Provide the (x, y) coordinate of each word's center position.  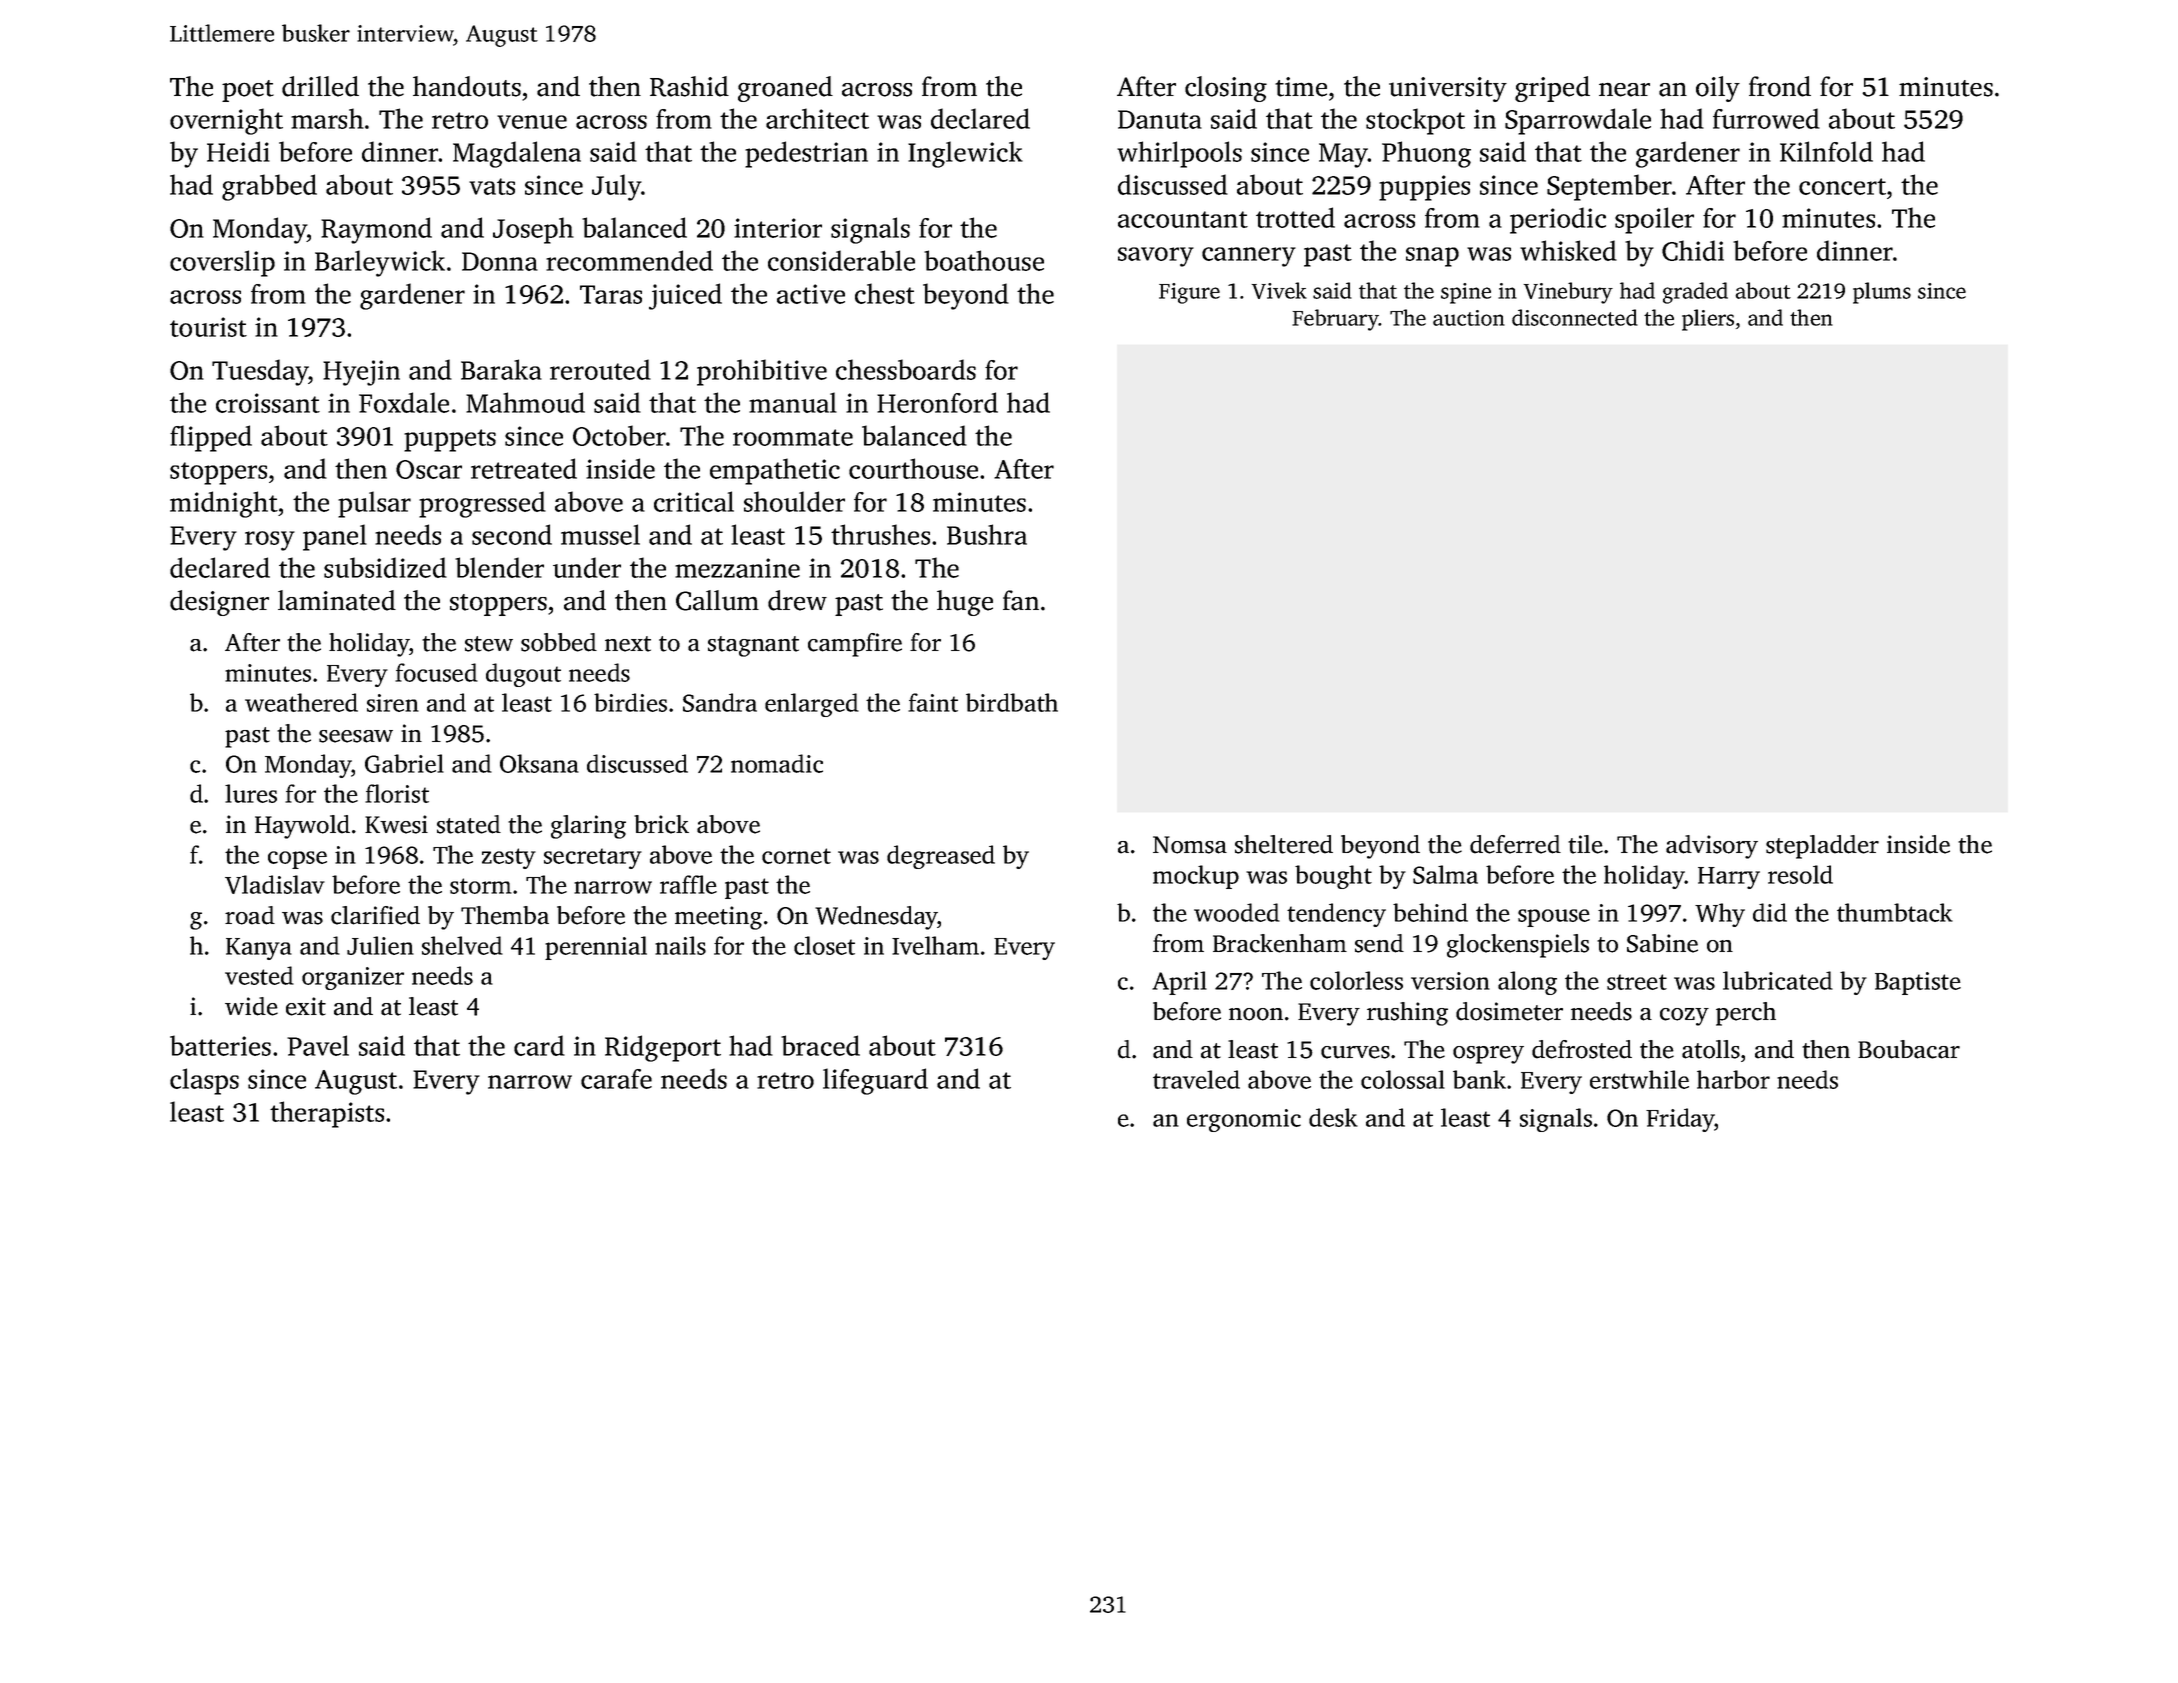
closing (1226, 89)
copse (297, 860)
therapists (327, 1114)
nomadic (777, 763)
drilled (320, 86)
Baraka (501, 369)
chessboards (906, 369)
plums (1882, 293)
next (628, 644)
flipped (211, 438)
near (1624, 90)
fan (1021, 600)
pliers (1708, 320)
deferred (1515, 844)
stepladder (1822, 847)
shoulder (794, 501)
